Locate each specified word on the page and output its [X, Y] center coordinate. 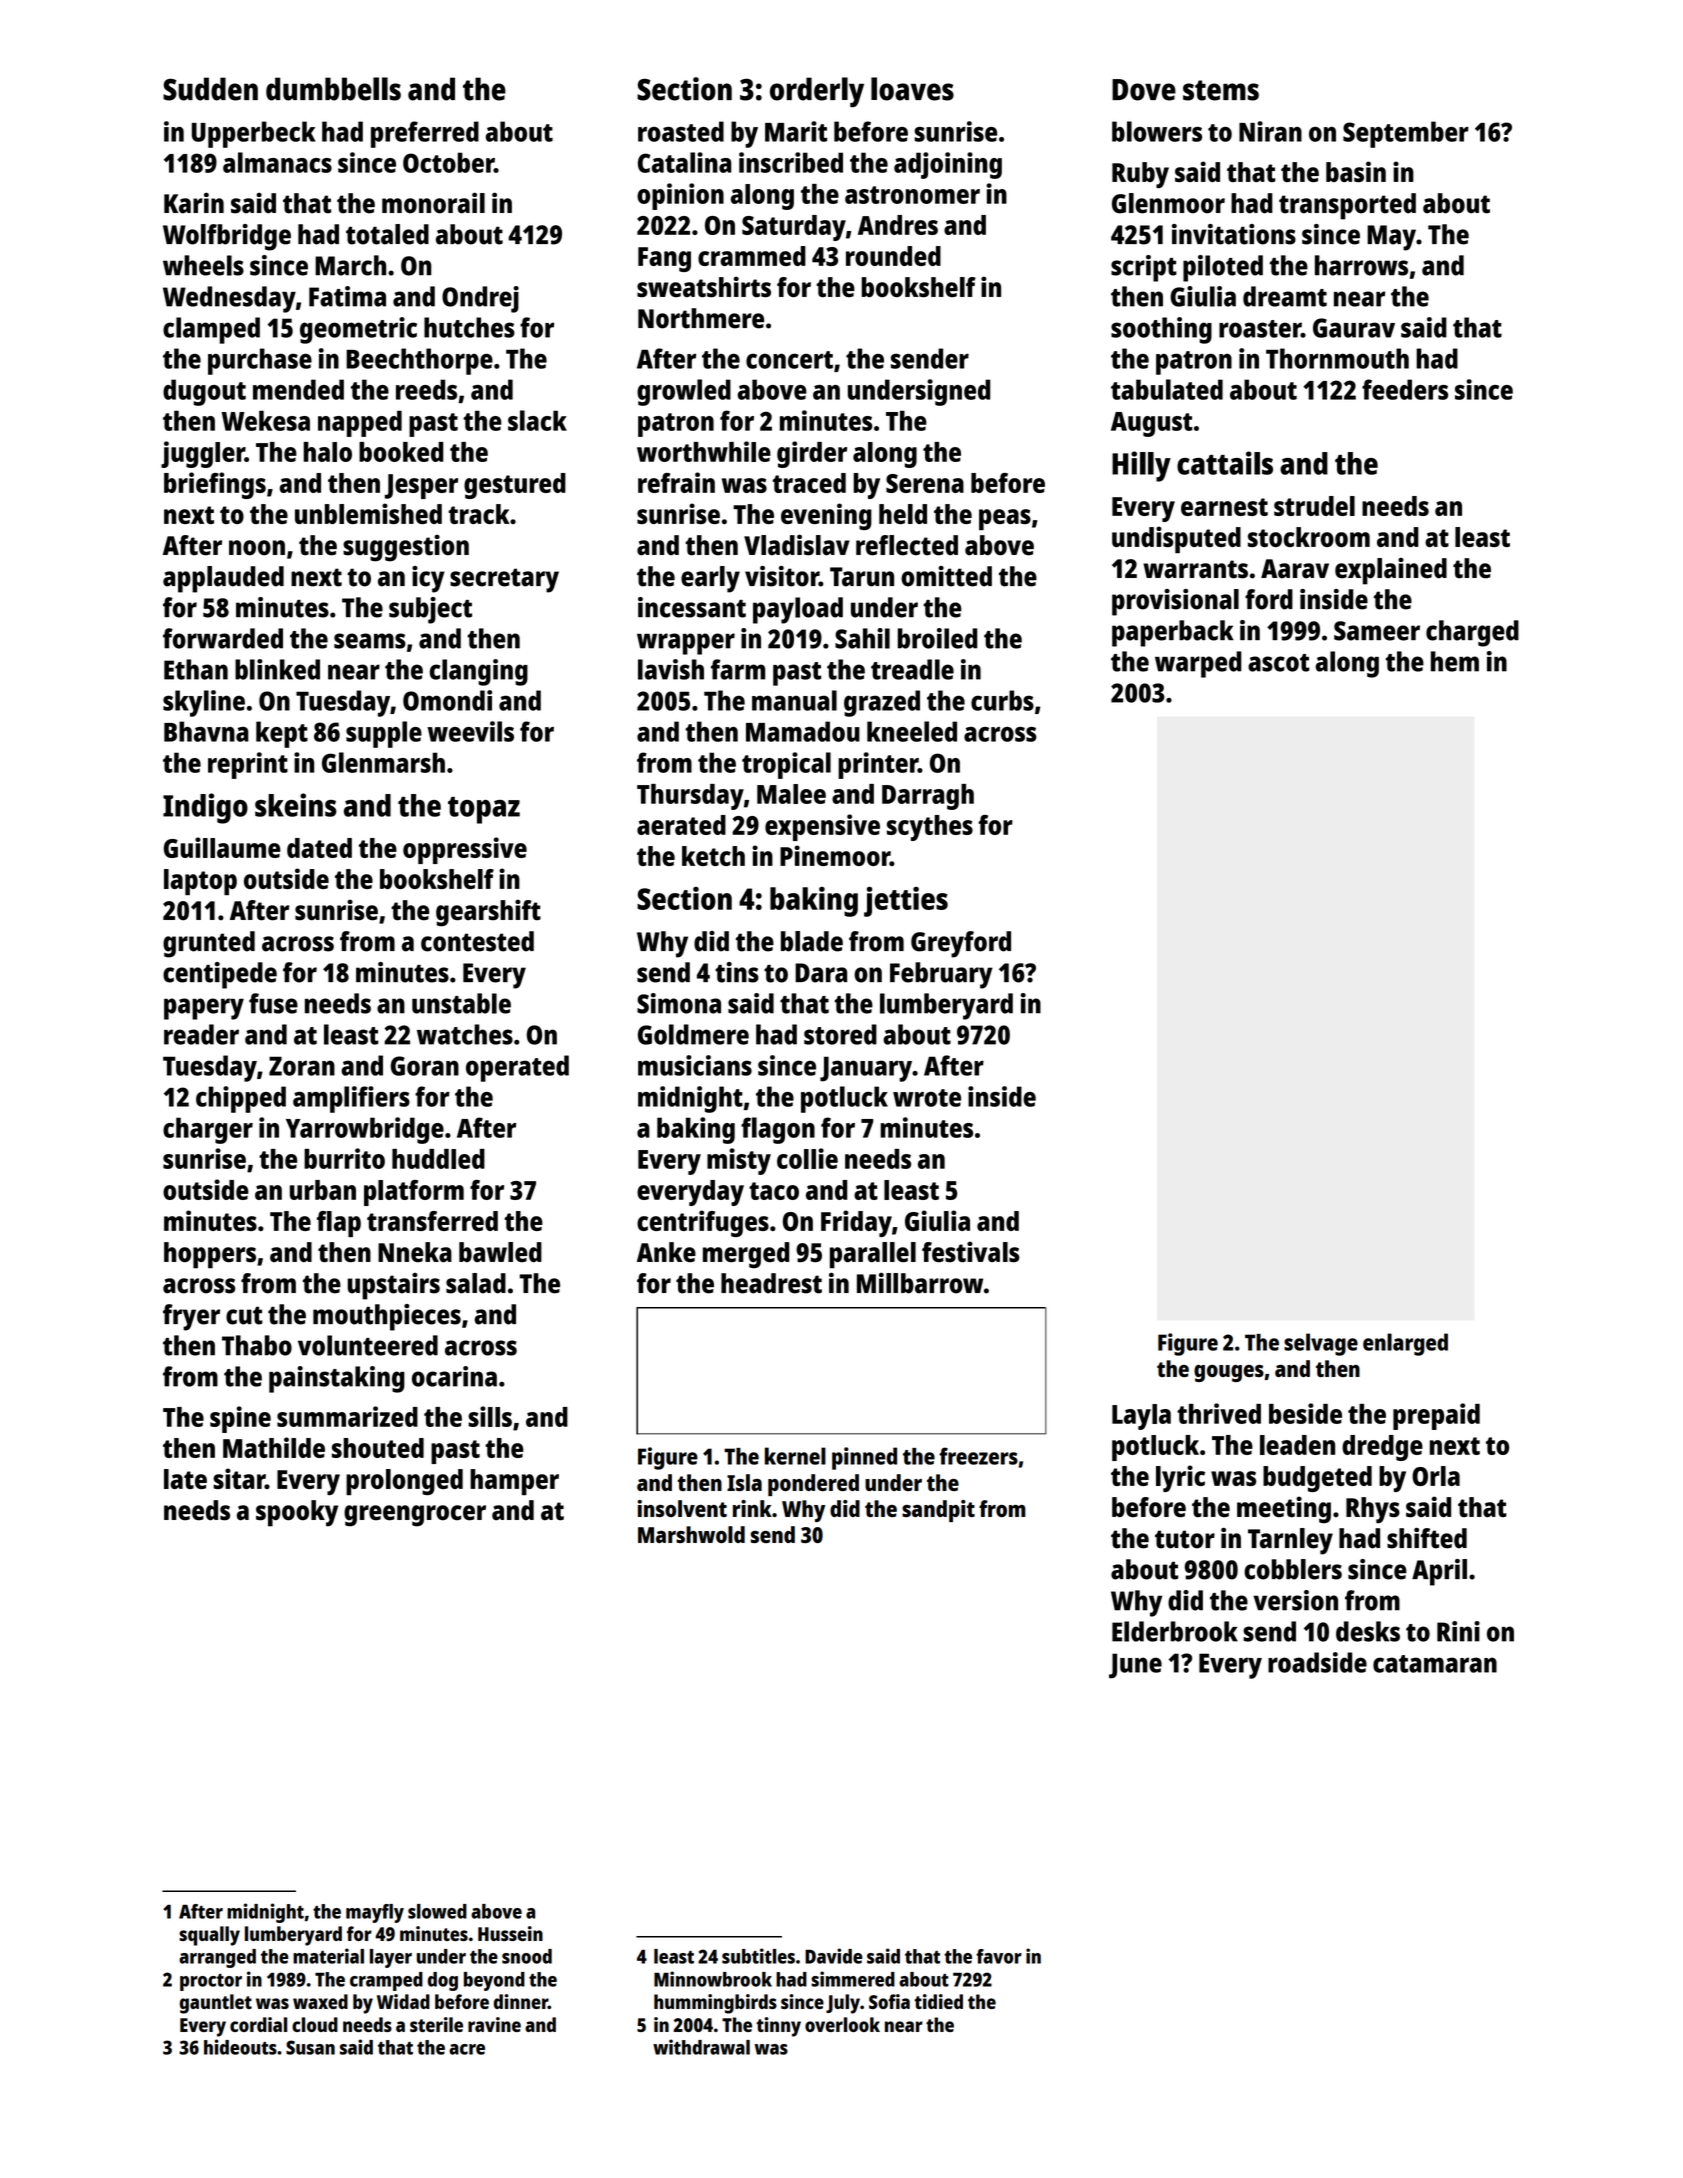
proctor [211, 1982]
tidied [938, 2001]
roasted [681, 131]
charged [1472, 633]
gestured [515, 486]
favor [999, 1956]
